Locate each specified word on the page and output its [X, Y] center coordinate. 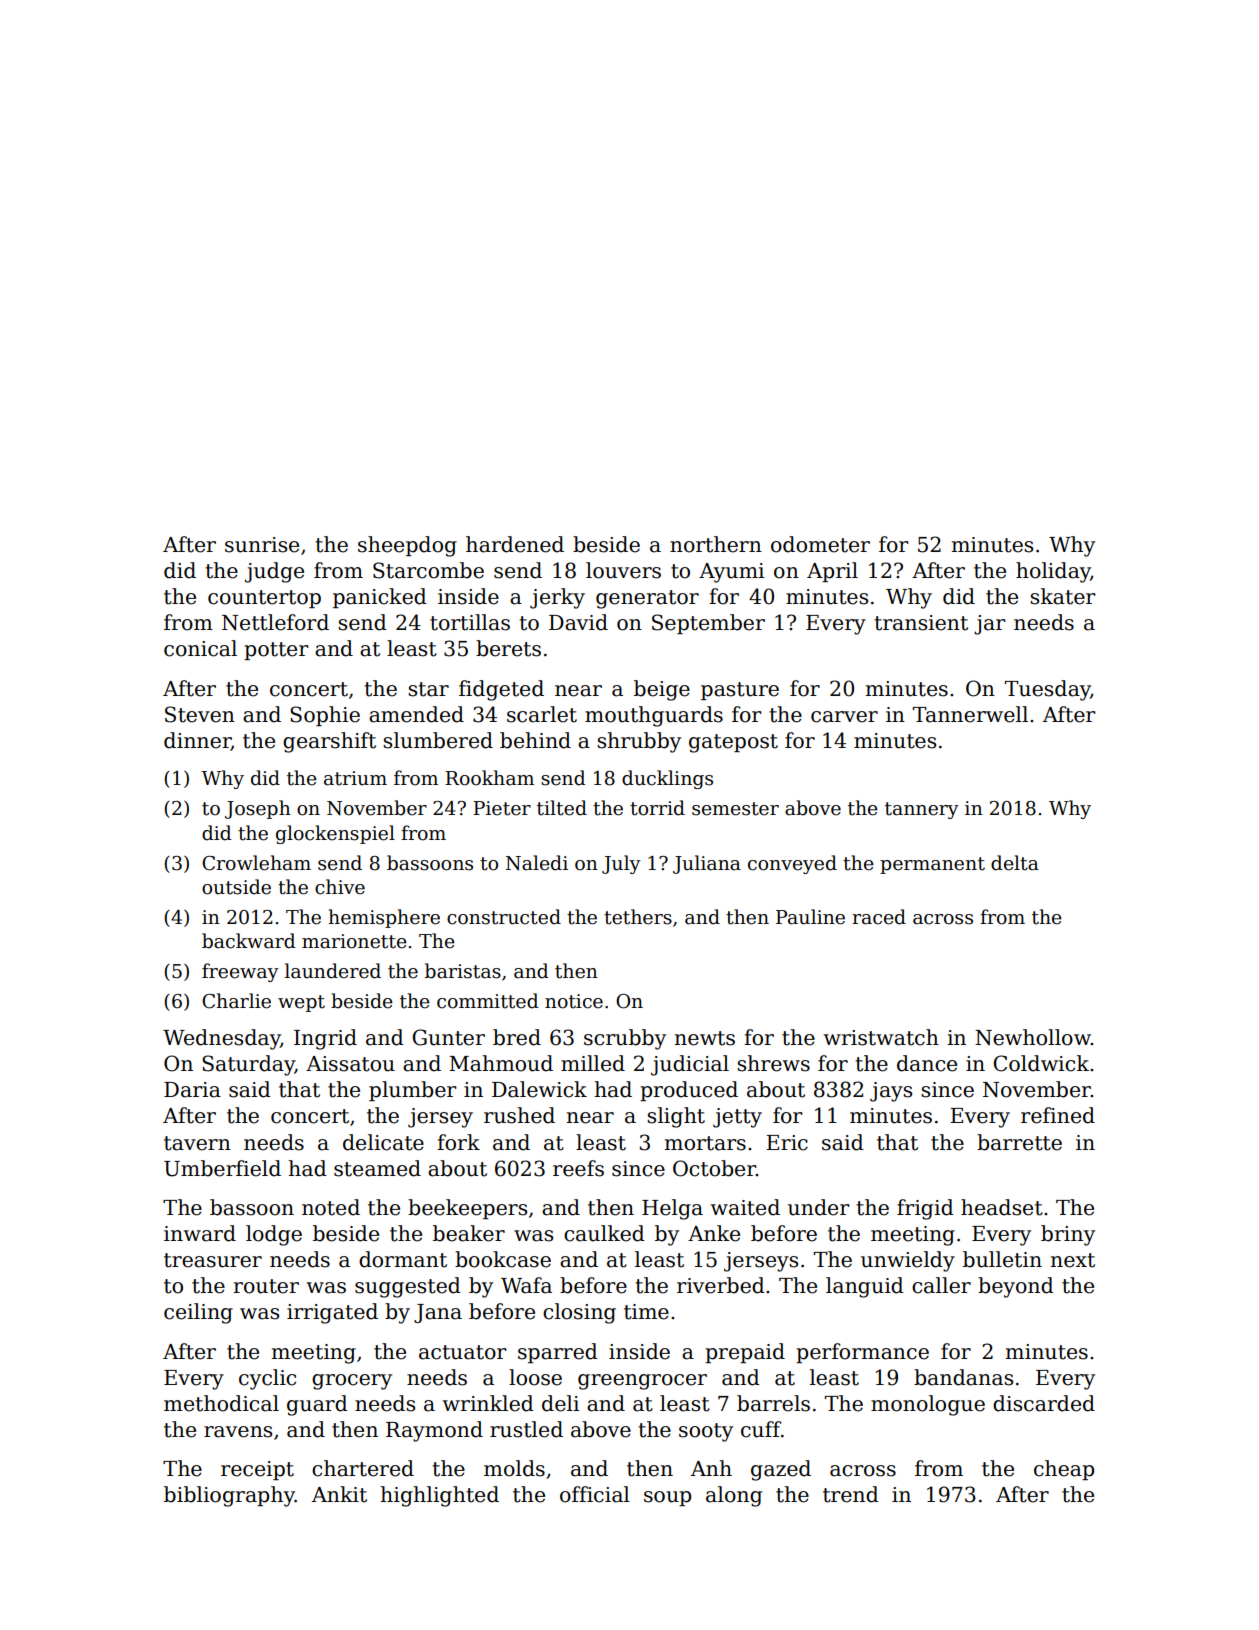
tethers [638, 917]
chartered [363, 1468]
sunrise [262, 545]
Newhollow [1033, 1037]
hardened [515, 544]
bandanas [963, 1377]
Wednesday [221, 1039]
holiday [1053, 572]
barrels [773, 1403]
